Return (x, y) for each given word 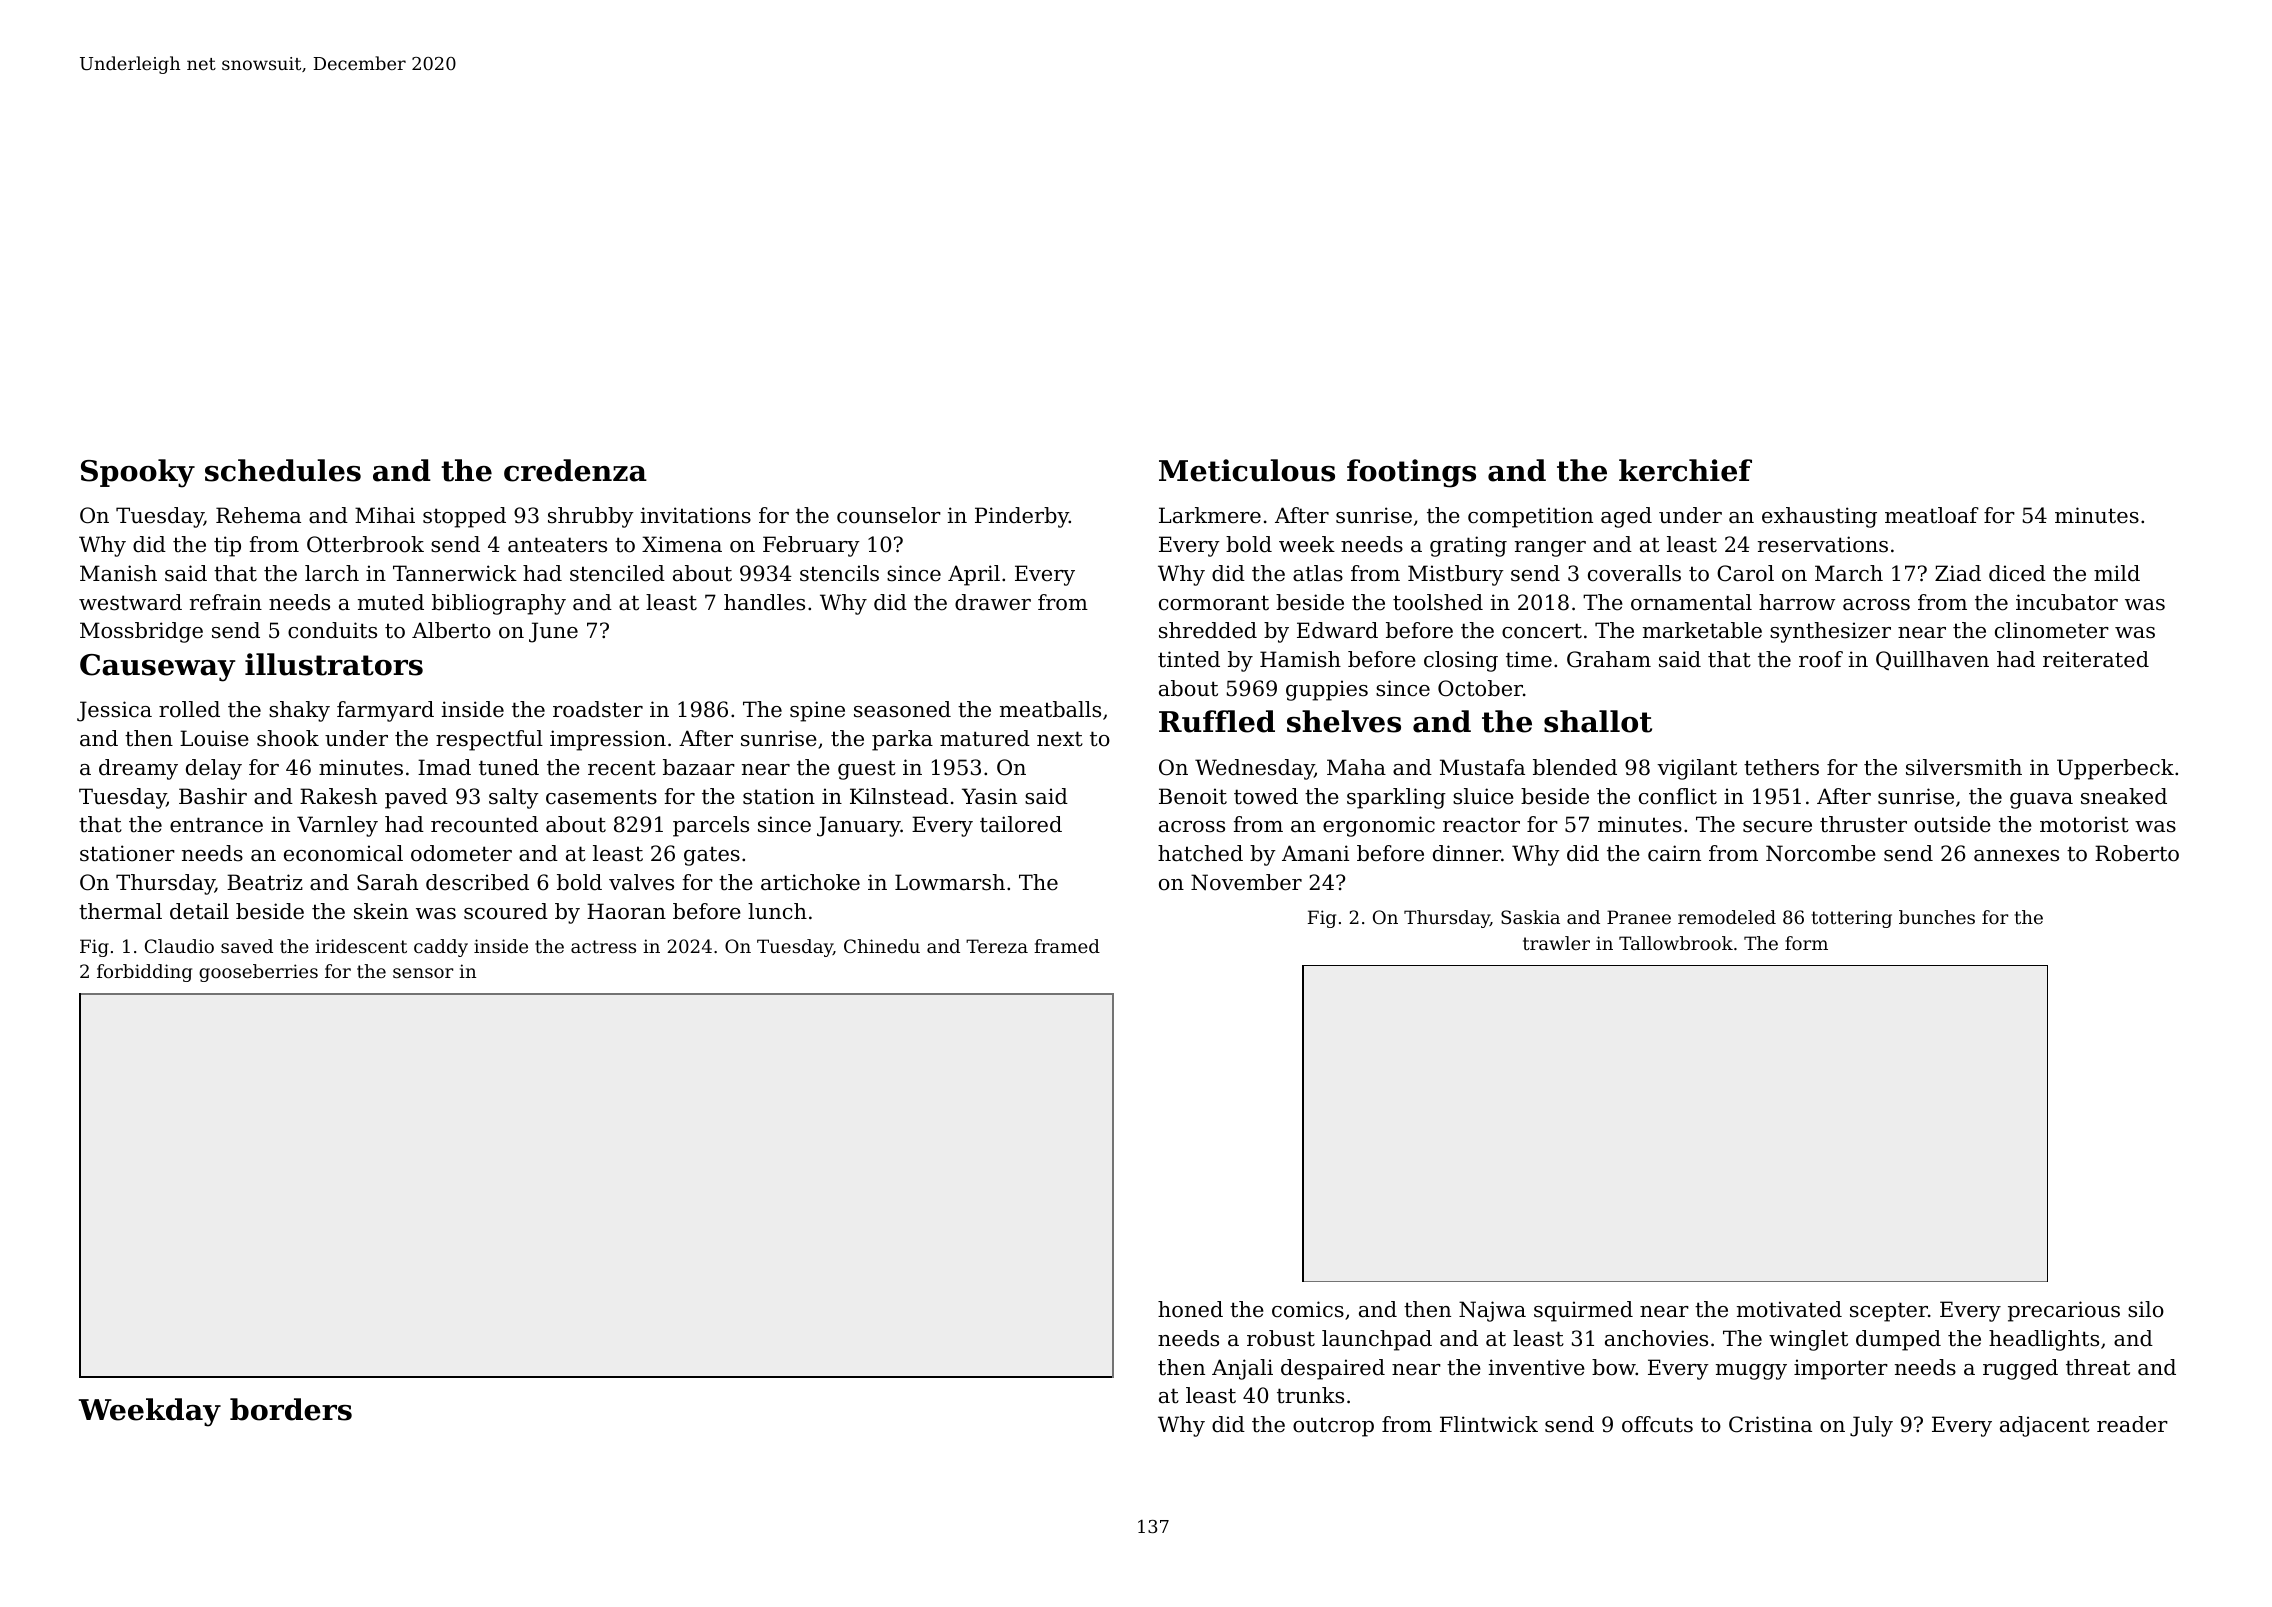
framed (1067, 946)
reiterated (2096, 659)
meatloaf (1932, 515)
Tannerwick (455, 573)
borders (291, 1409)
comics (1308, 1309)
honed (1190, 1309)
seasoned (902, 709)
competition (1530, 517)
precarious (2064, 1311)
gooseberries (258, 973)
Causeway (157, 668)
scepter (1889, 1312)
